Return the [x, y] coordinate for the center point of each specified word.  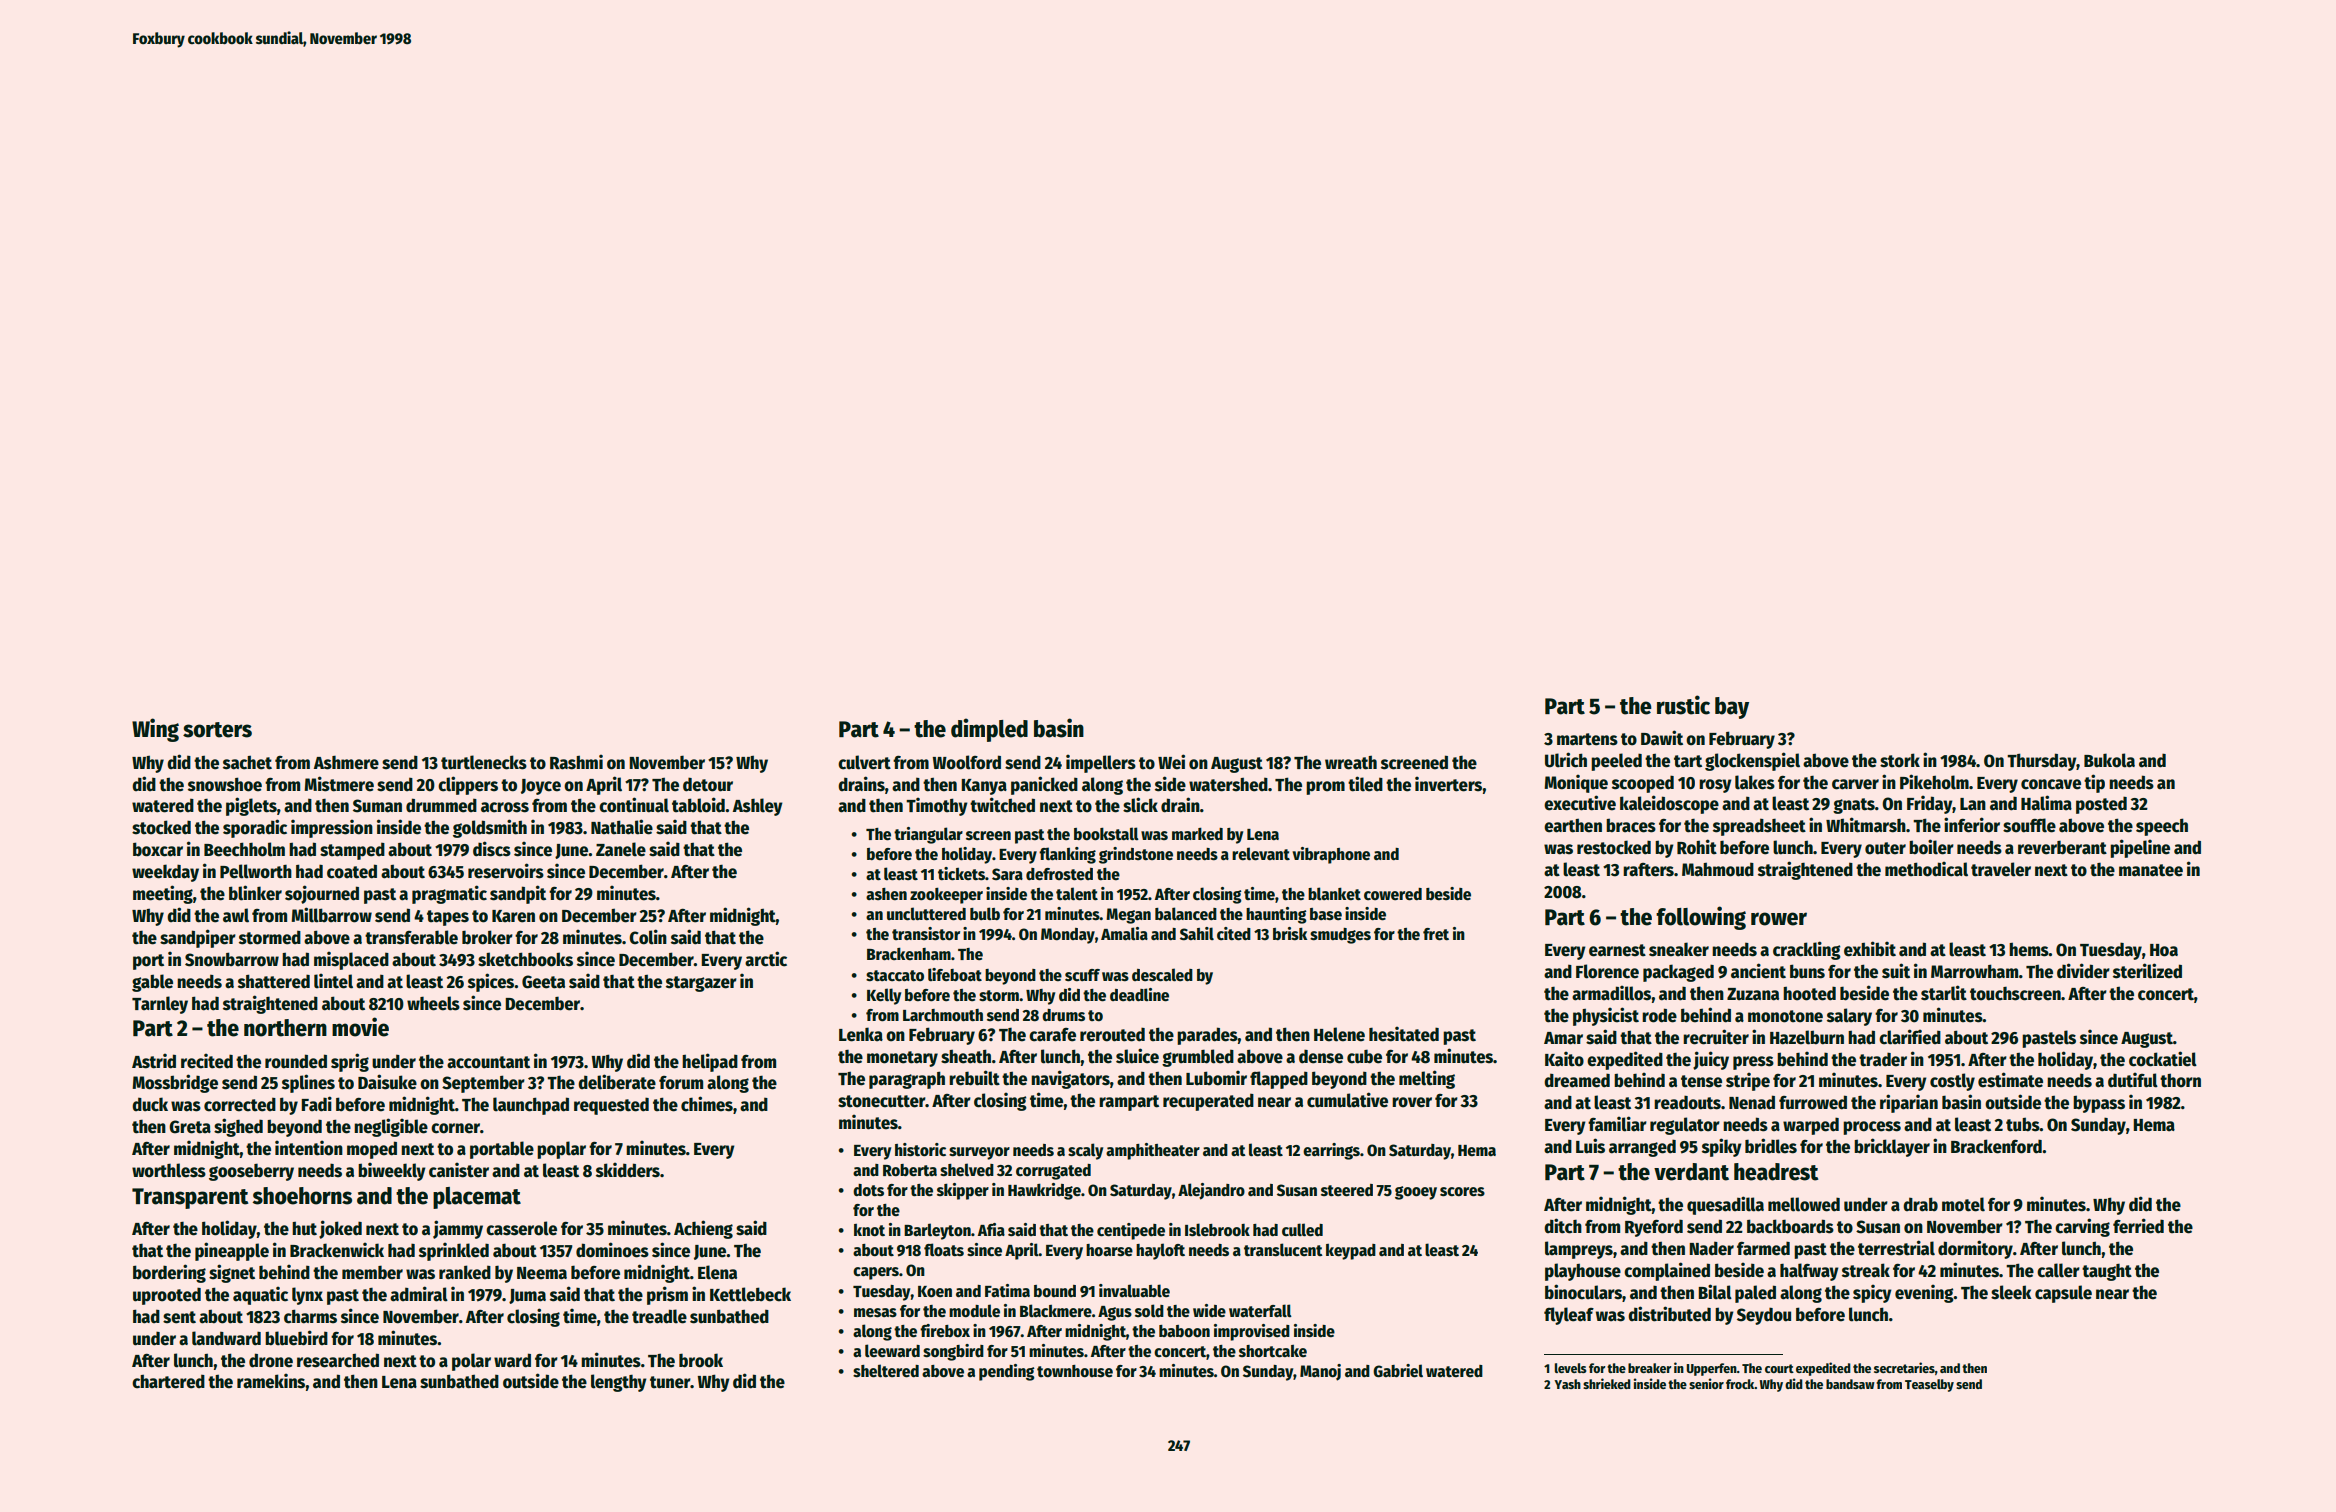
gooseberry [251, 1172]
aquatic [260, 1295]
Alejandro [1211, 1191]
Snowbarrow [232, 959]
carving [2082, 1227]
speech [2162, 827]
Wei [1171, 762]
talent [1077, 894]
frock [1740, 1384]
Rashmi [576, 762]
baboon [1184, 1331]
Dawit [1662, 738]
